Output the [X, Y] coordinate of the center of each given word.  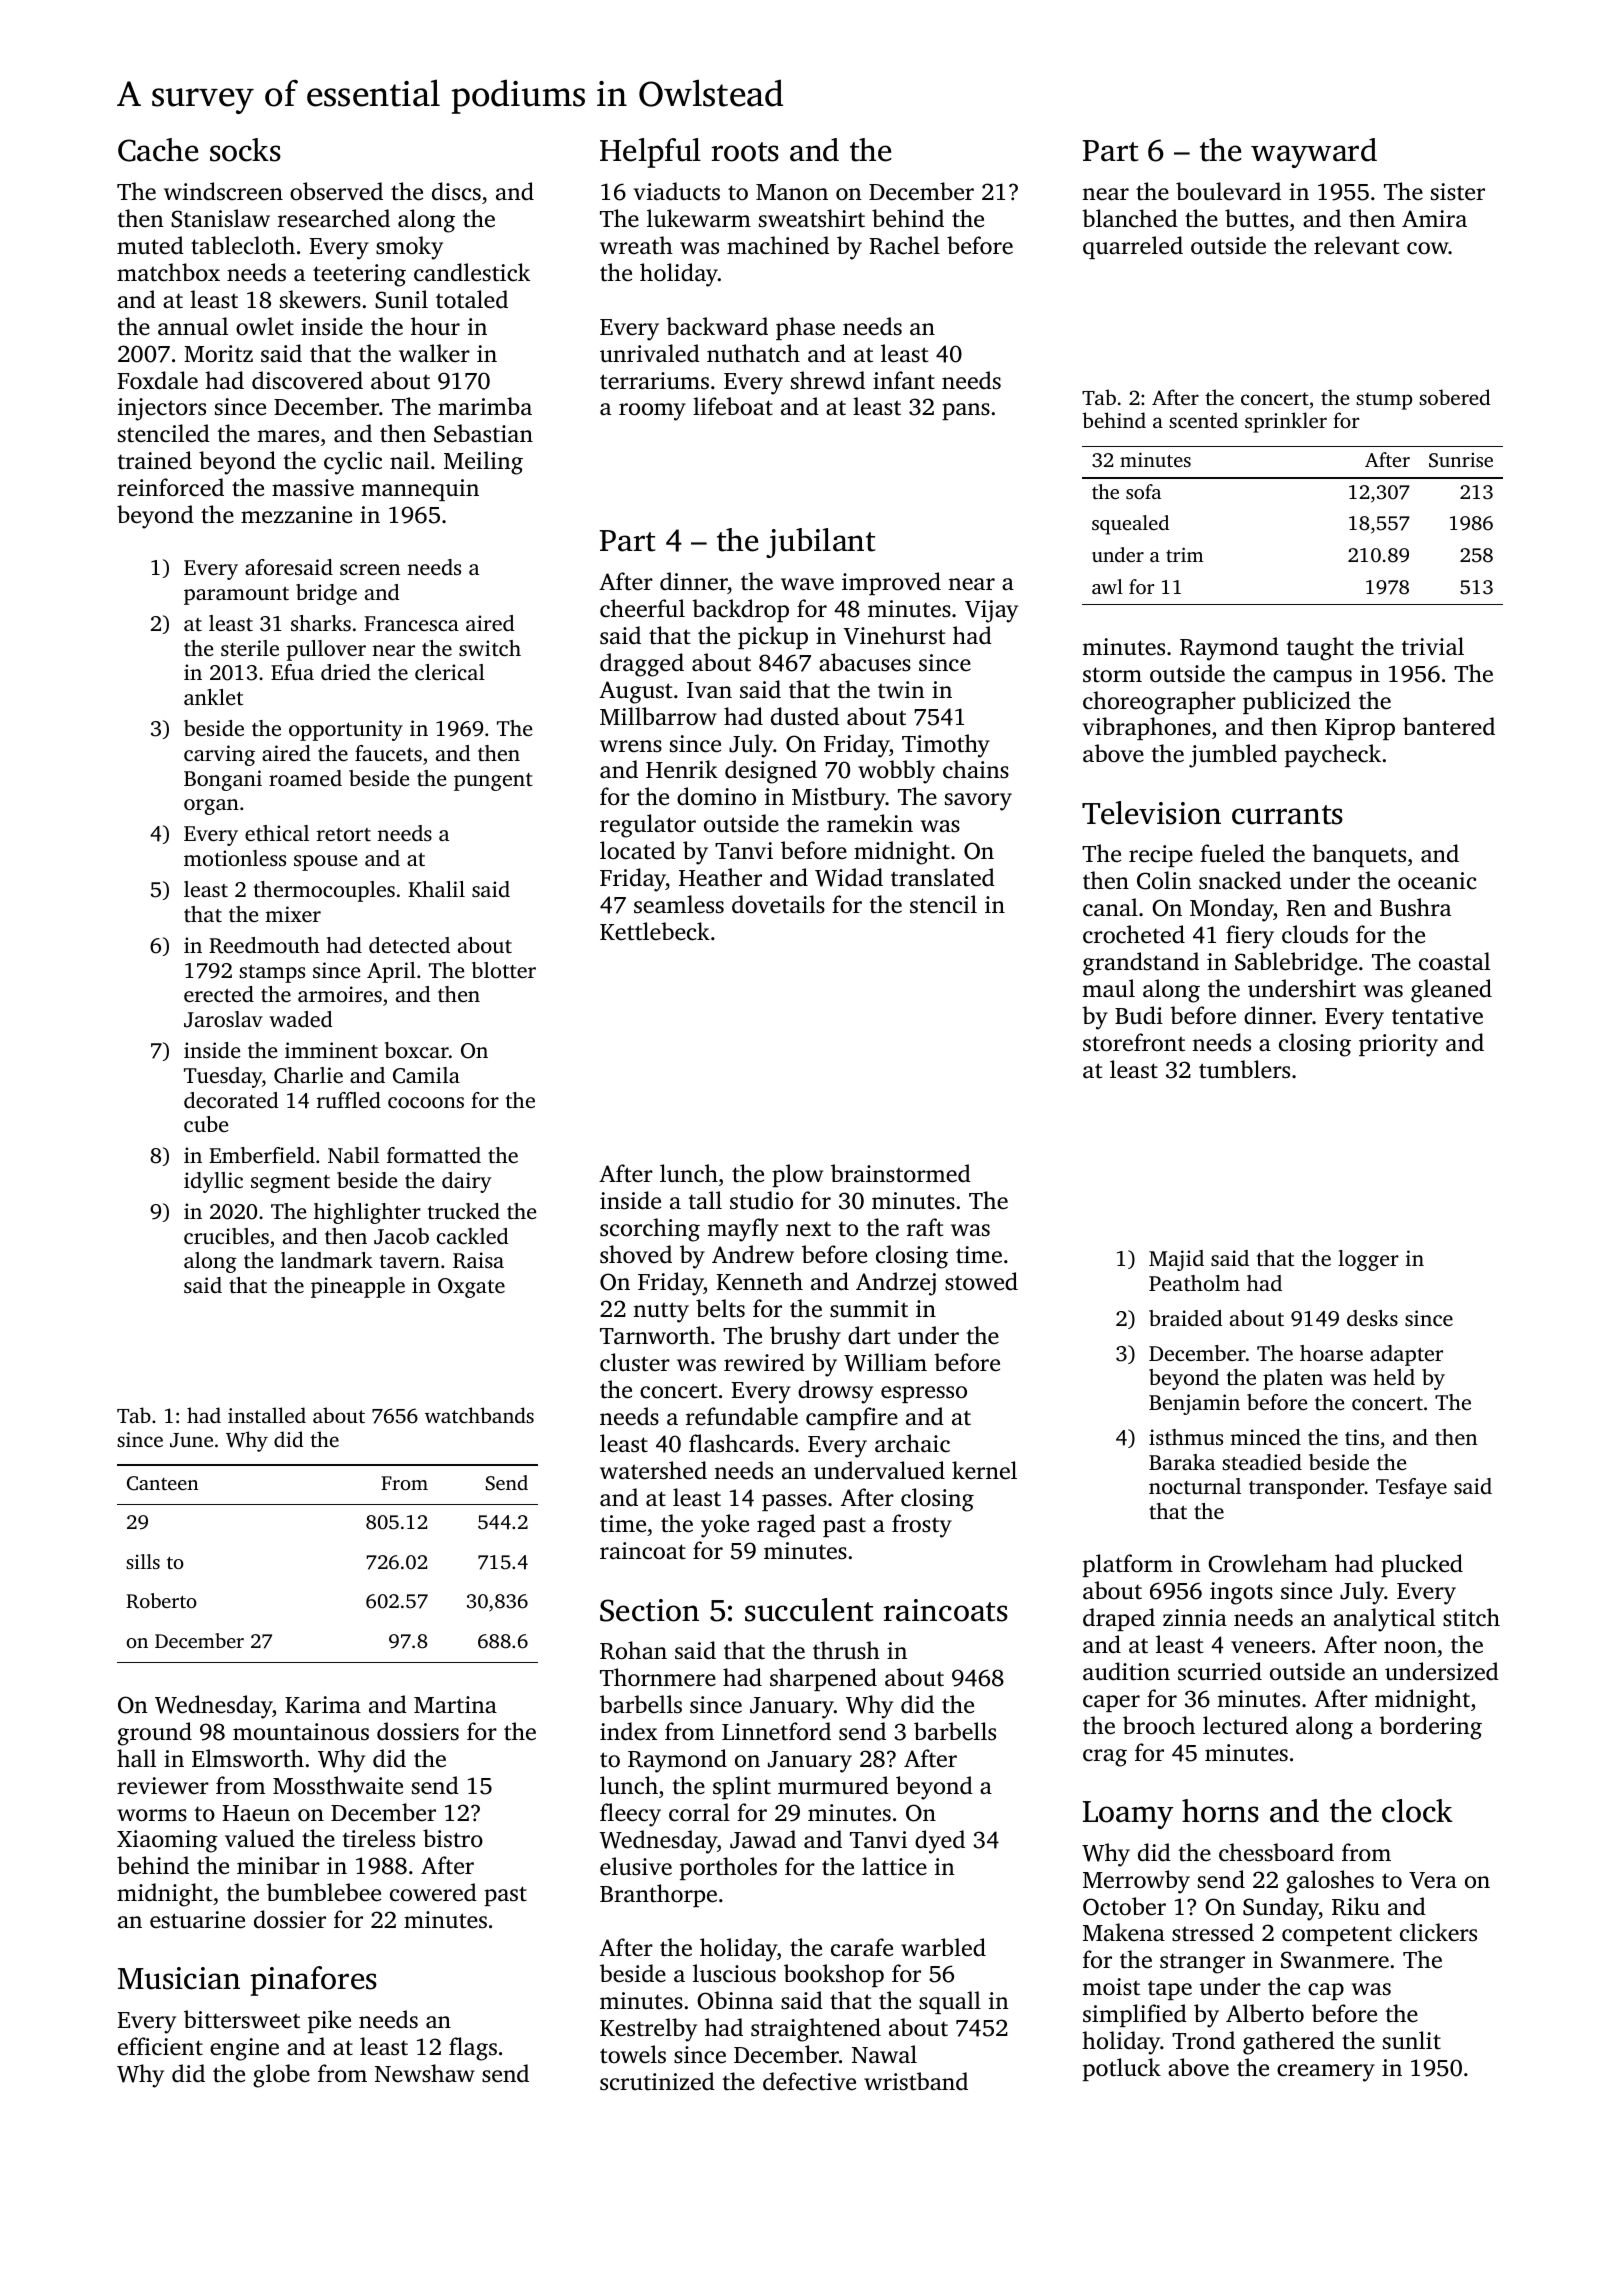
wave [807, 584]
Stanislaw [220, 218]
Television [1151, 813]
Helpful [650, 153]
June [191, 1440]
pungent [493, 782]
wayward [1314, 153]
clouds [1315, 934]
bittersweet [242, 2019]
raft [925, 1227]
